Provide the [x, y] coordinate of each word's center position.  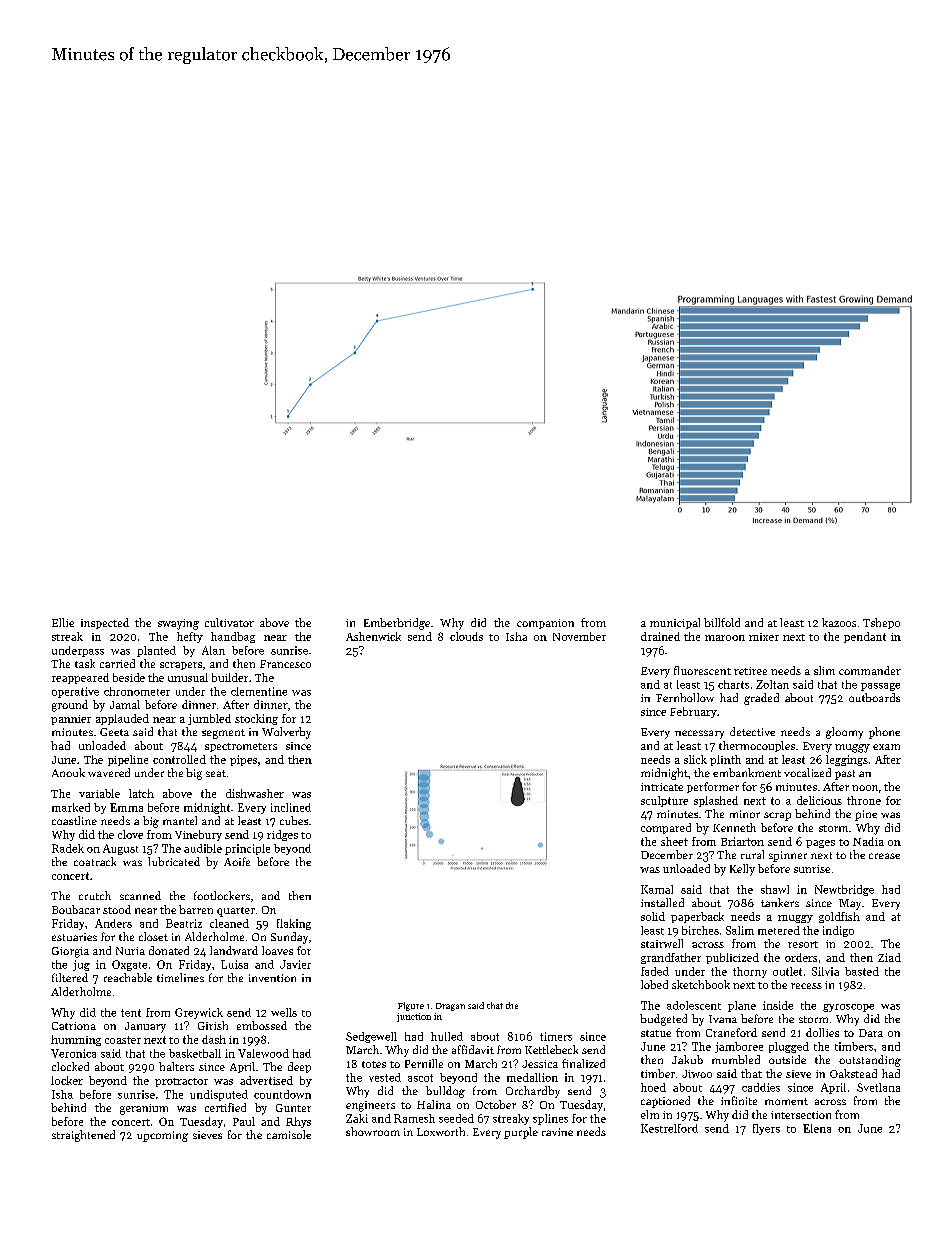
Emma [126, 807]
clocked [70, 1066]
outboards [874, 697]
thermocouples [757, 746]
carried [117, 663]
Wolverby [286, 733]
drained [660, 636]
